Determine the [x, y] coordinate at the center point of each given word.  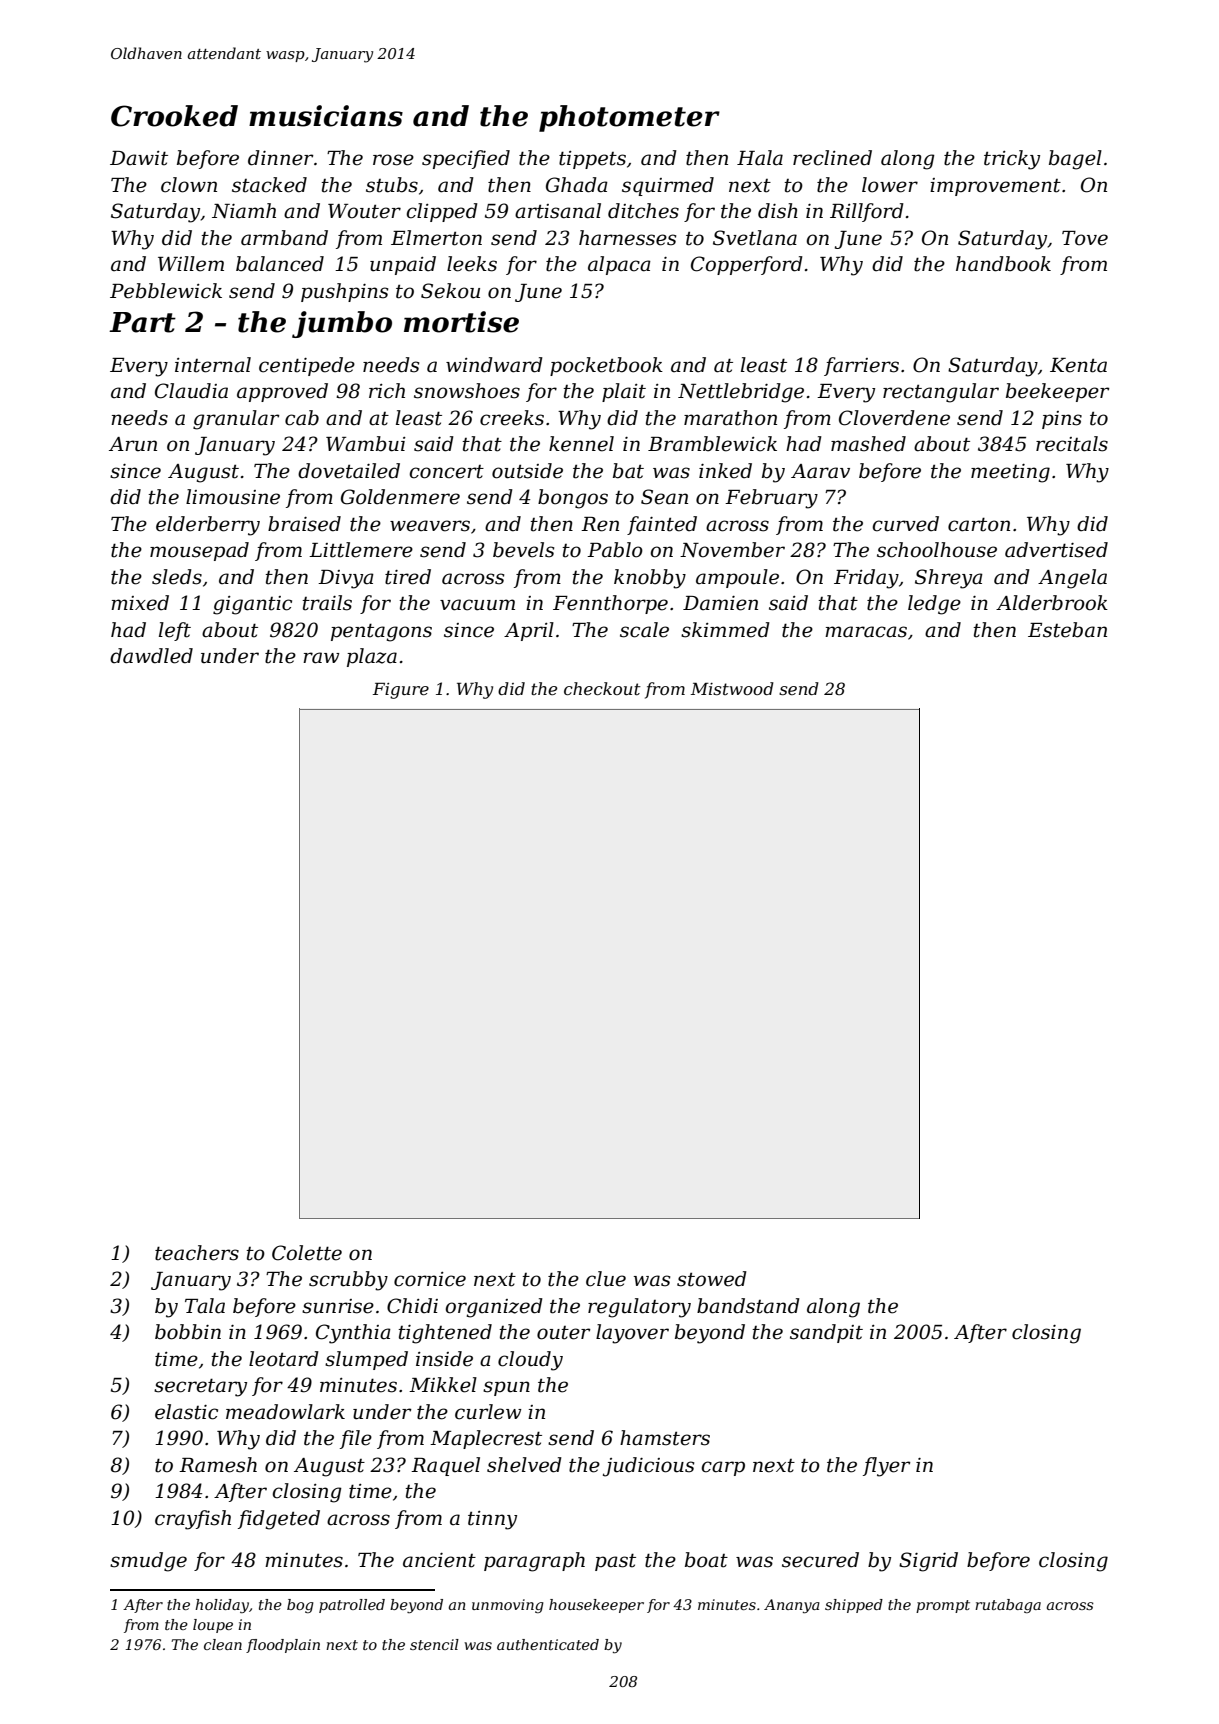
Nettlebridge [741, 393]
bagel [1075, 160]
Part [142, 322]
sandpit [826, 1333]
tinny [492, 1520]
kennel [581, 444]
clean [223, 1644]
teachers [197, 1253]
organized [494, 1308]
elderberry [208, 526]
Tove [1085, 238]
